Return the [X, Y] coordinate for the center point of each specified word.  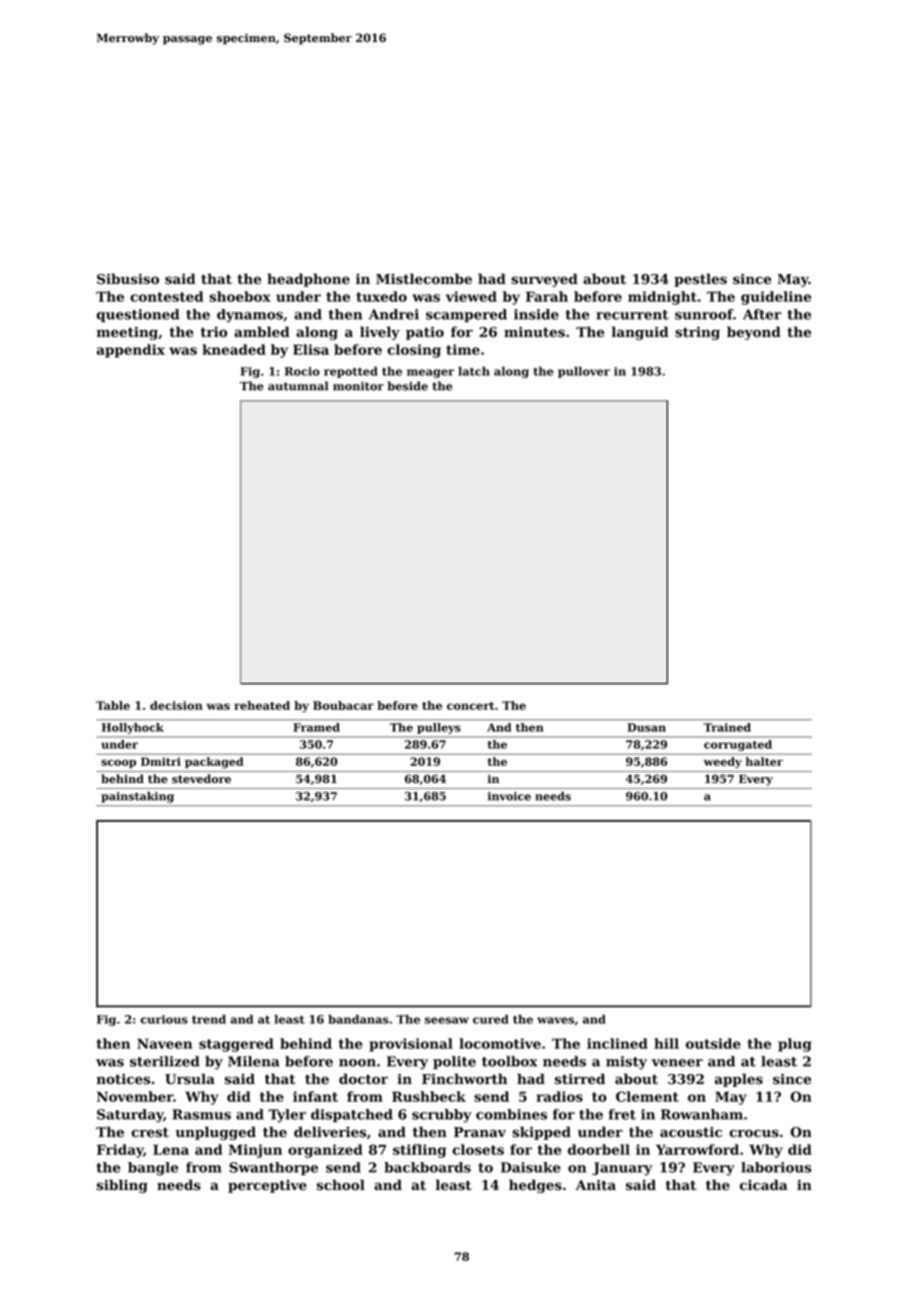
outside [713, 1043]
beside [408, 386]
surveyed [544, 280]
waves [555, 1020]
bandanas [358, 1019]
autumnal [298, 386]
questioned [138, 315]
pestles [700, 280]
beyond [754, 333]
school [341, 1185]
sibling [122, 1186]
